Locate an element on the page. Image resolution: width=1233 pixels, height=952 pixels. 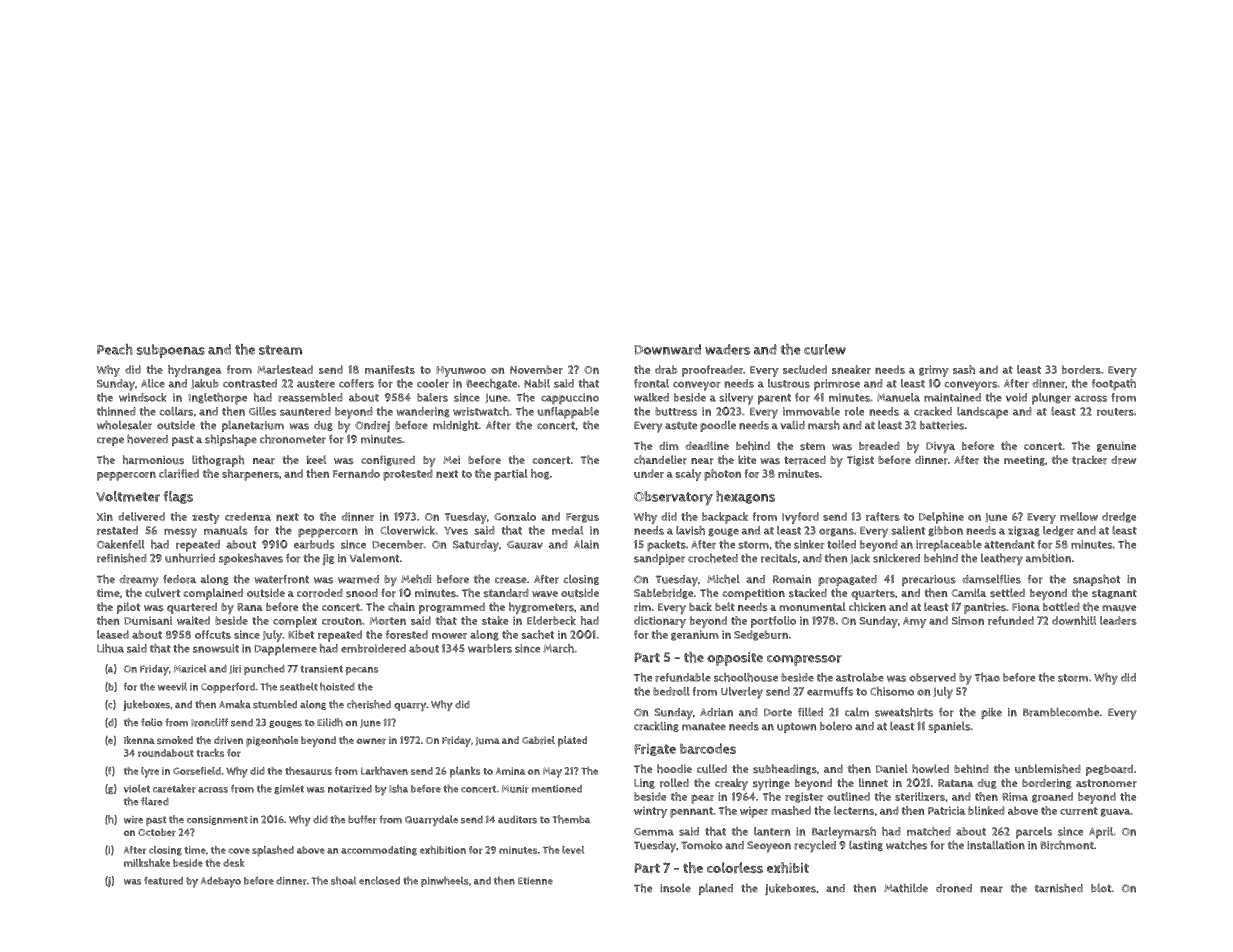
leaders is located at coordinates (1118, 620).
